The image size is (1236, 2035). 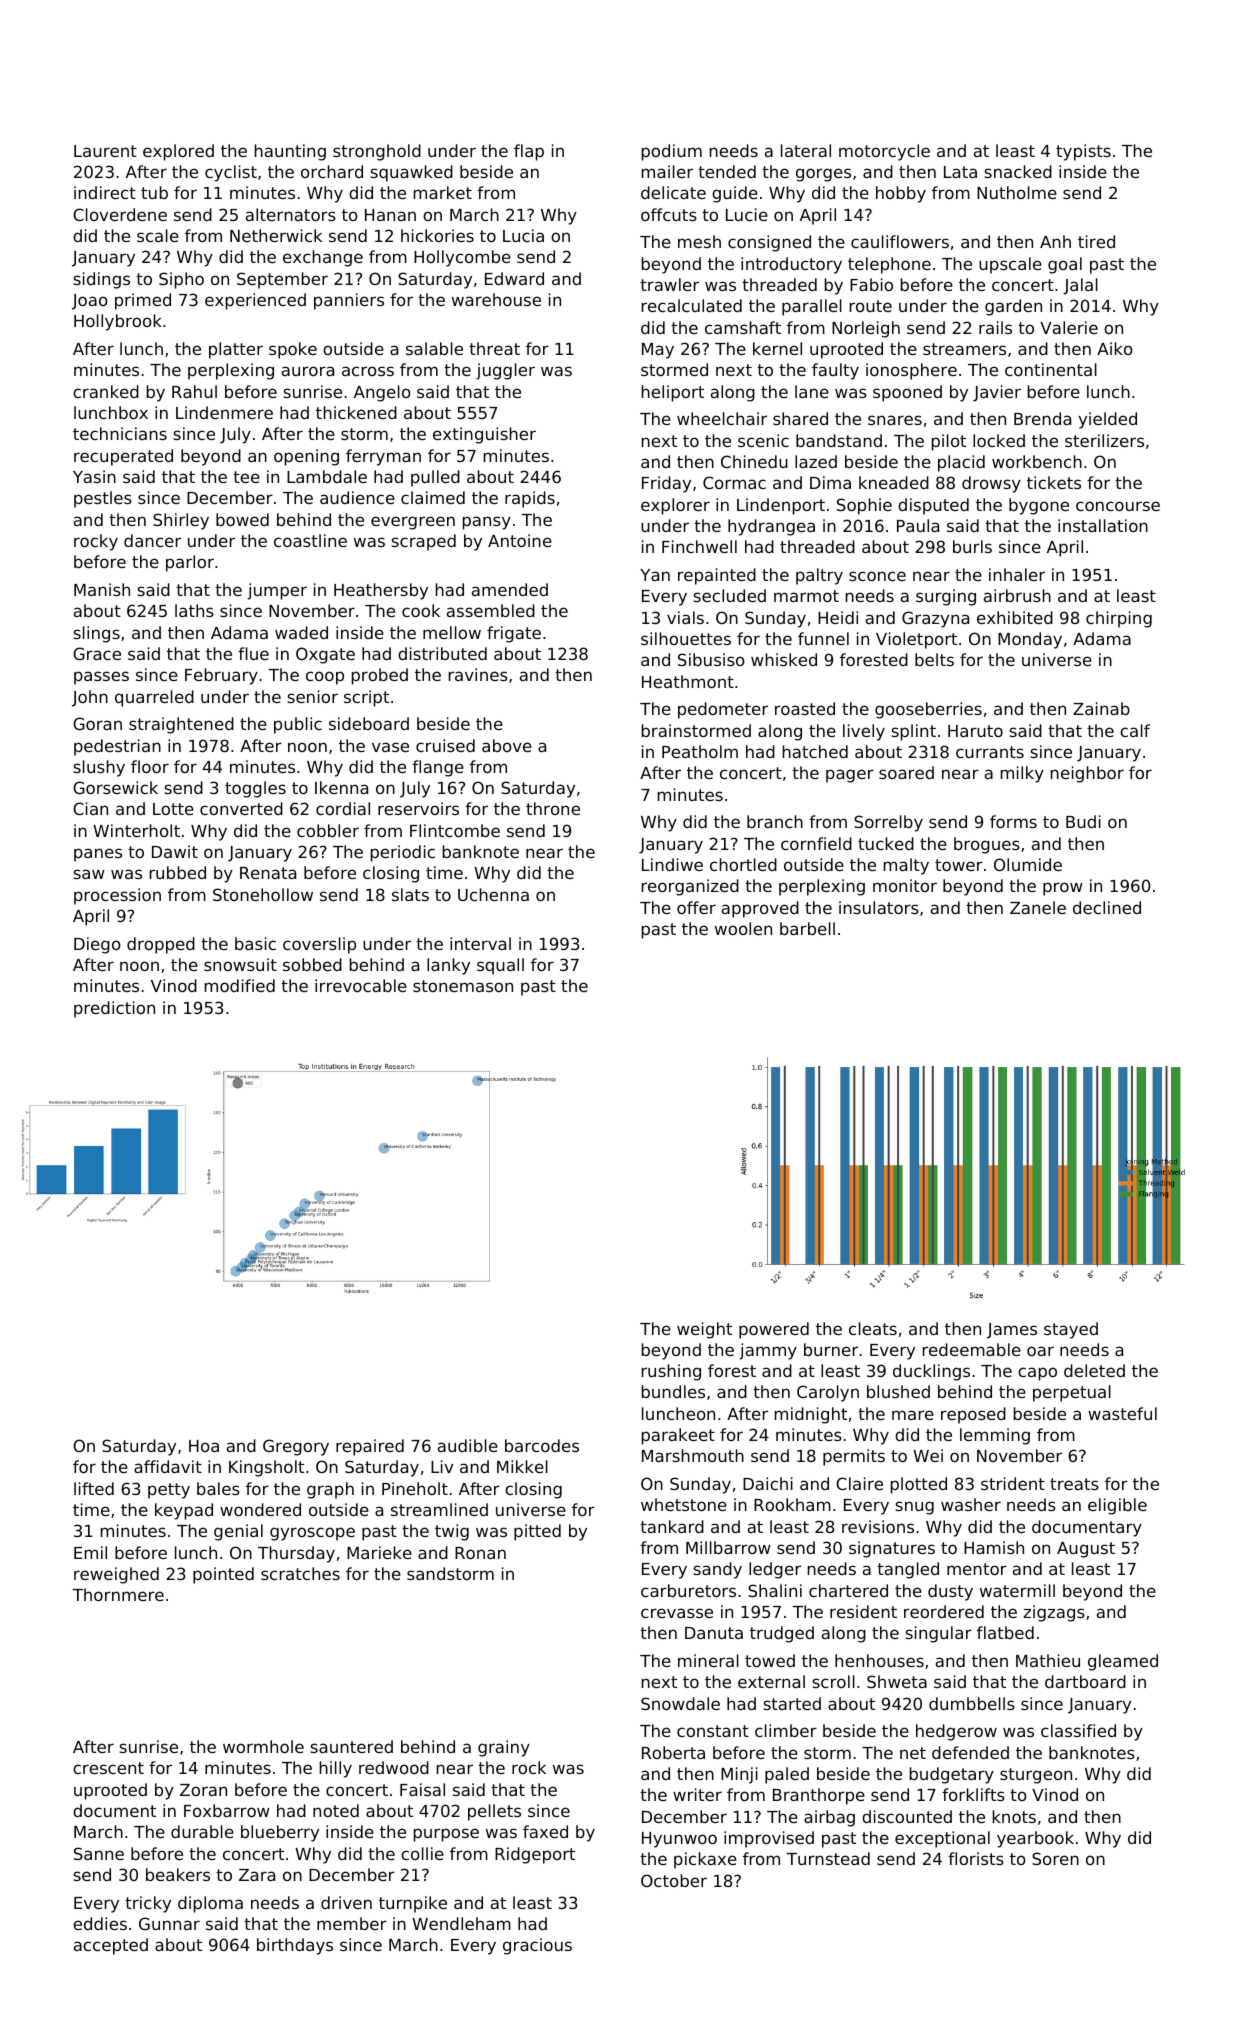 I want to click on gracious, so click(x=537, y=1946).
